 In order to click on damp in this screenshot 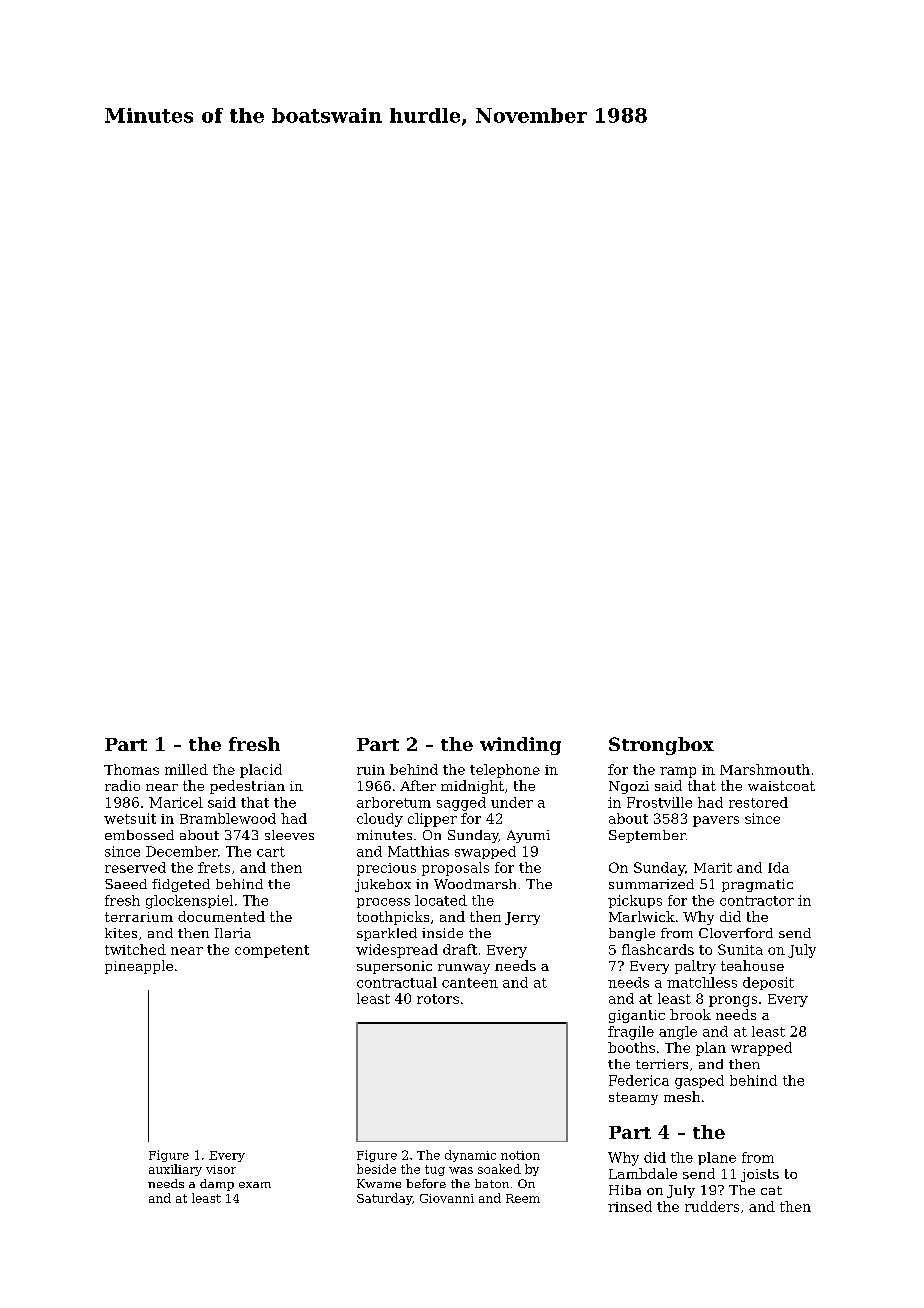, I will do `click(217, 1185)`.
